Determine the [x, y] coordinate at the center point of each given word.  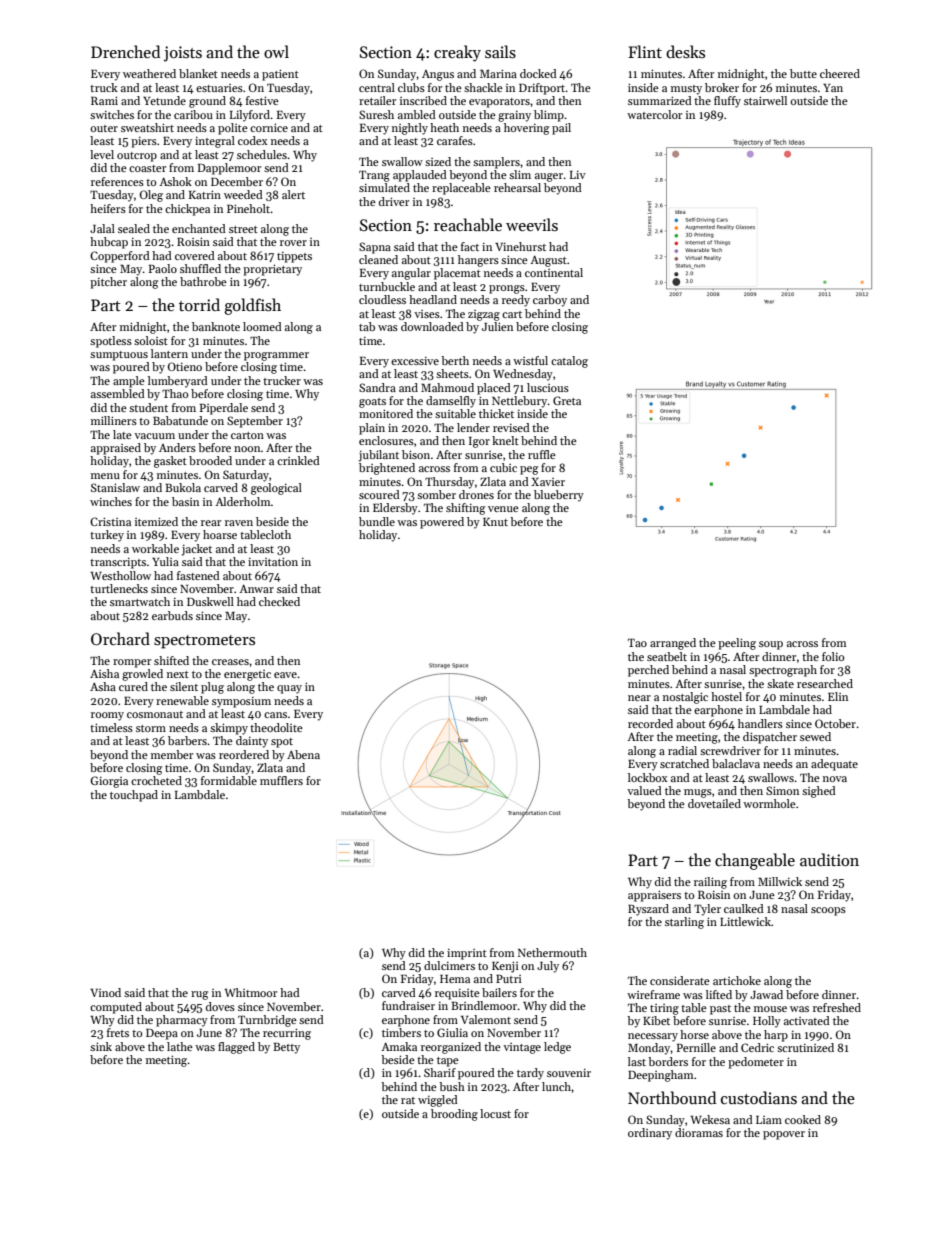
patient [280, 75]
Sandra [377, 387]
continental [554, 272]
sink [101, 1046]
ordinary [650, 1134]
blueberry [559, 496]
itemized [156, 521]
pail [561, 129]
